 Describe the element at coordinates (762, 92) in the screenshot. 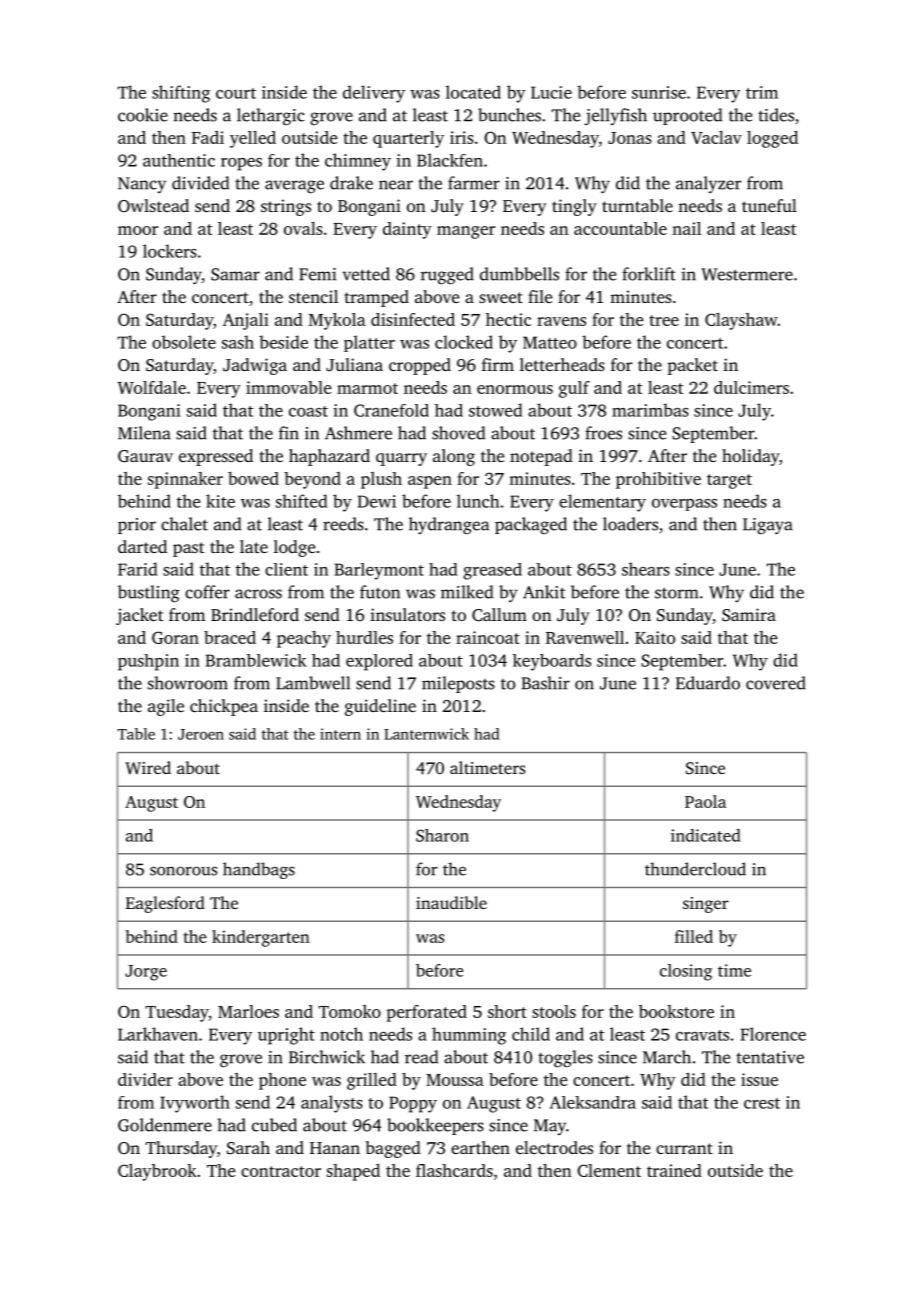

I see `trim` at that location.
